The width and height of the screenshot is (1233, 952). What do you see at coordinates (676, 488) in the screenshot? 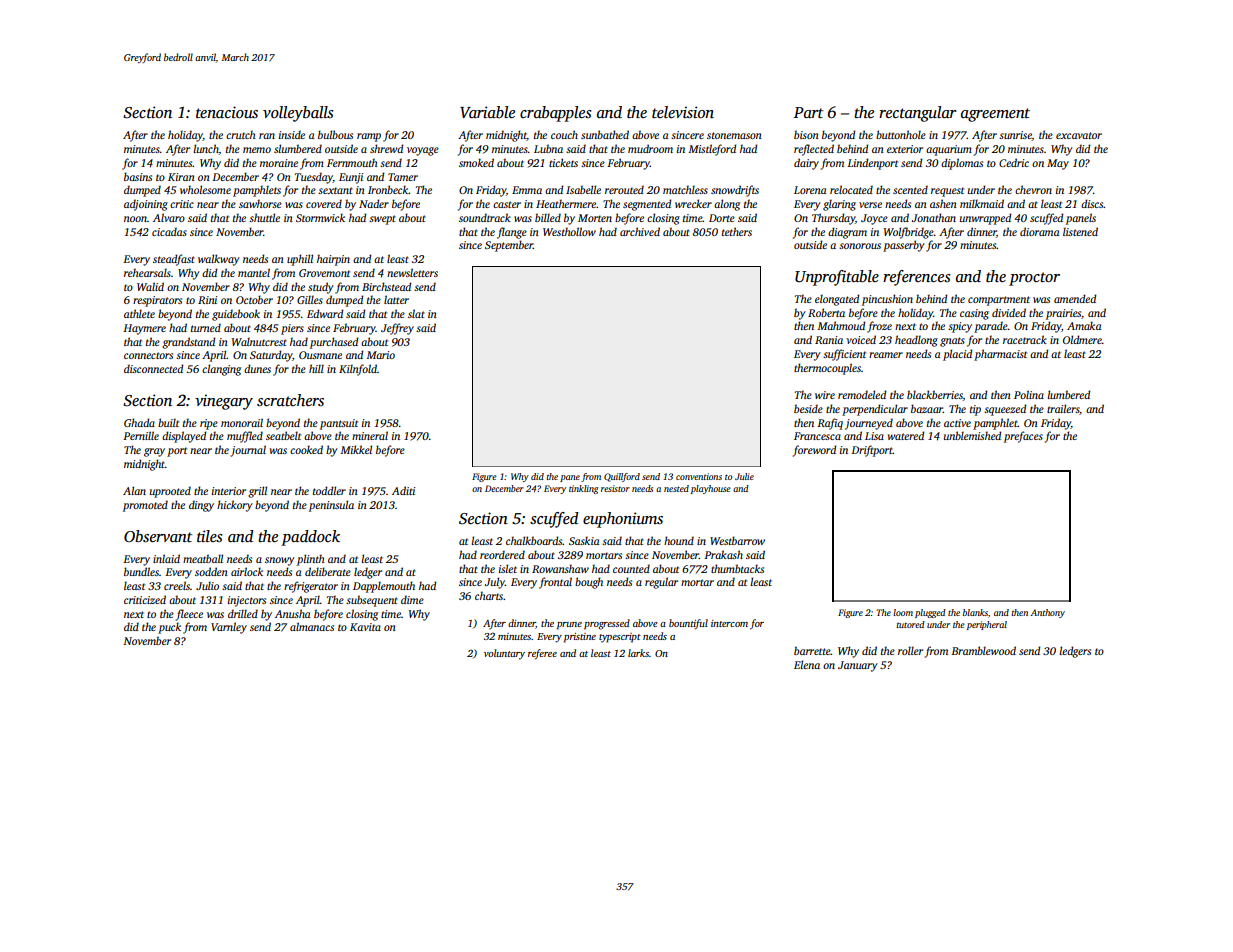
I see `nested` at bounding box center [676, 488].
